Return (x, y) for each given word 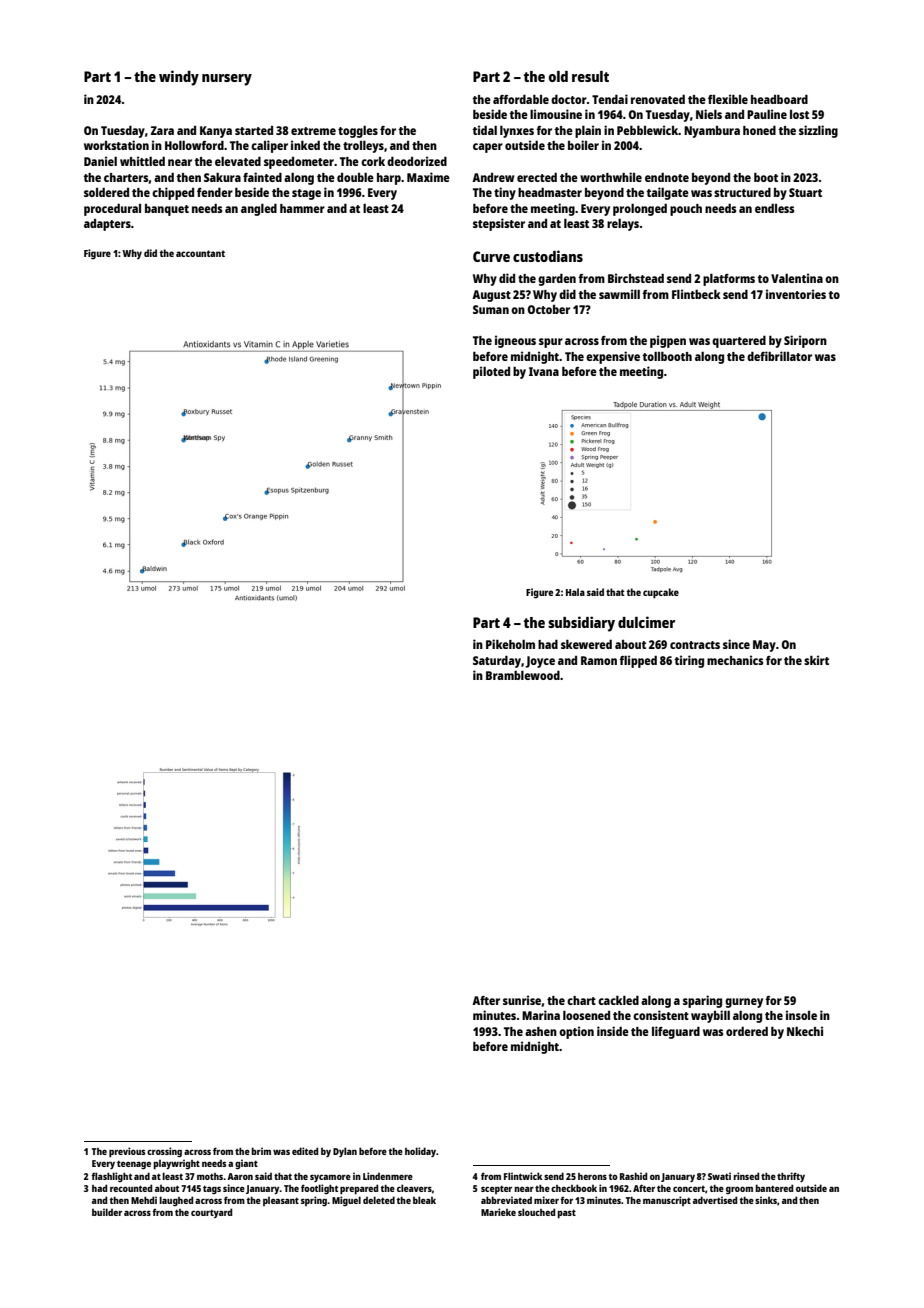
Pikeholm (510, 644)
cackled (618, 1000)
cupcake (661, 593)
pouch (686, 210)
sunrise (522, 1000)
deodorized (417, 161)
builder (107, 1212)
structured (742, 192)
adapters (107, 225)
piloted (491, 372)
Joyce (540, 662)
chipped (173, 193)
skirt (816, 660)
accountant (200, 253)
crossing (164, 1152)
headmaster (550, 192)
